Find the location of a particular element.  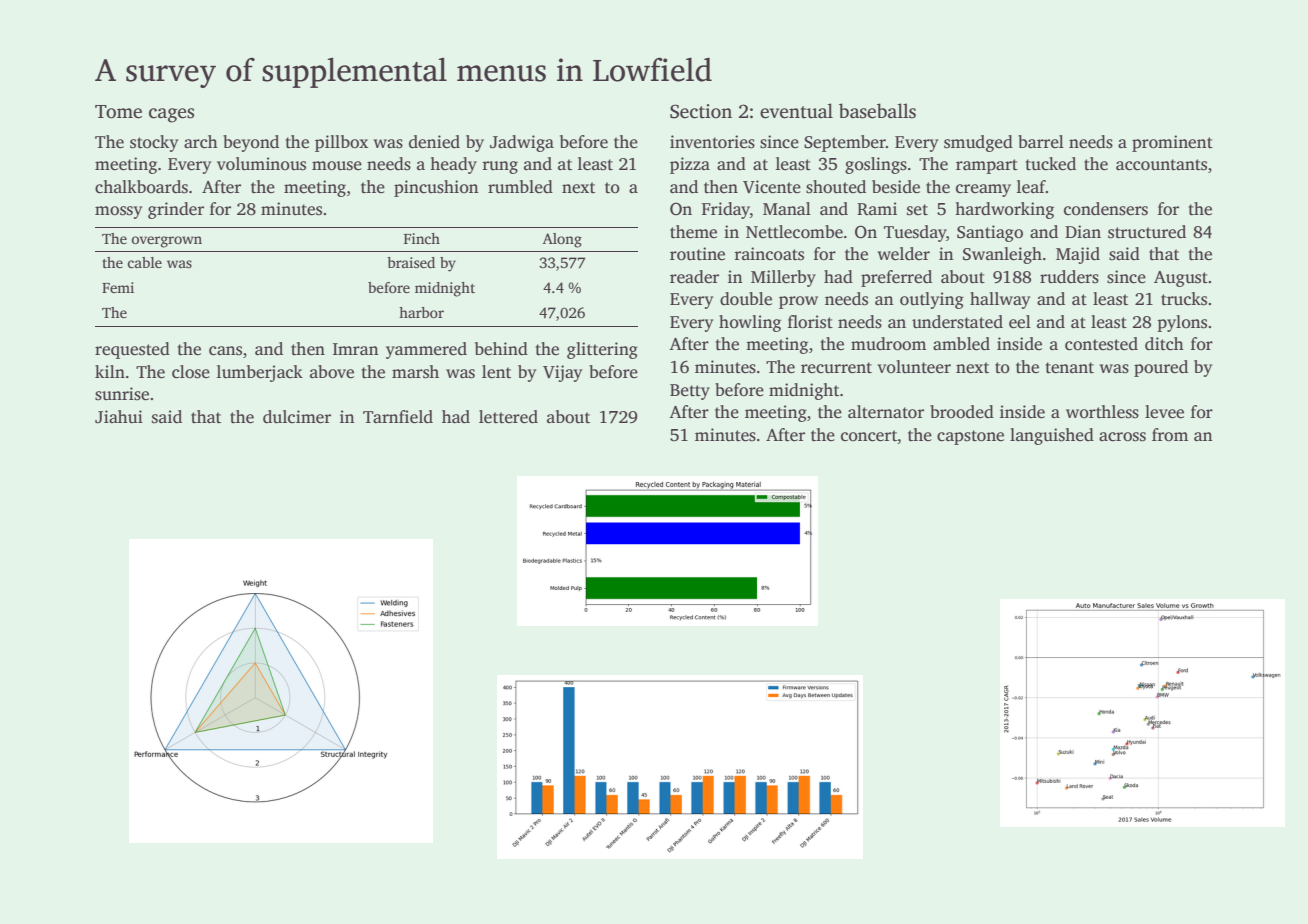

Tarnfield is located at coordinates (398, 417).
